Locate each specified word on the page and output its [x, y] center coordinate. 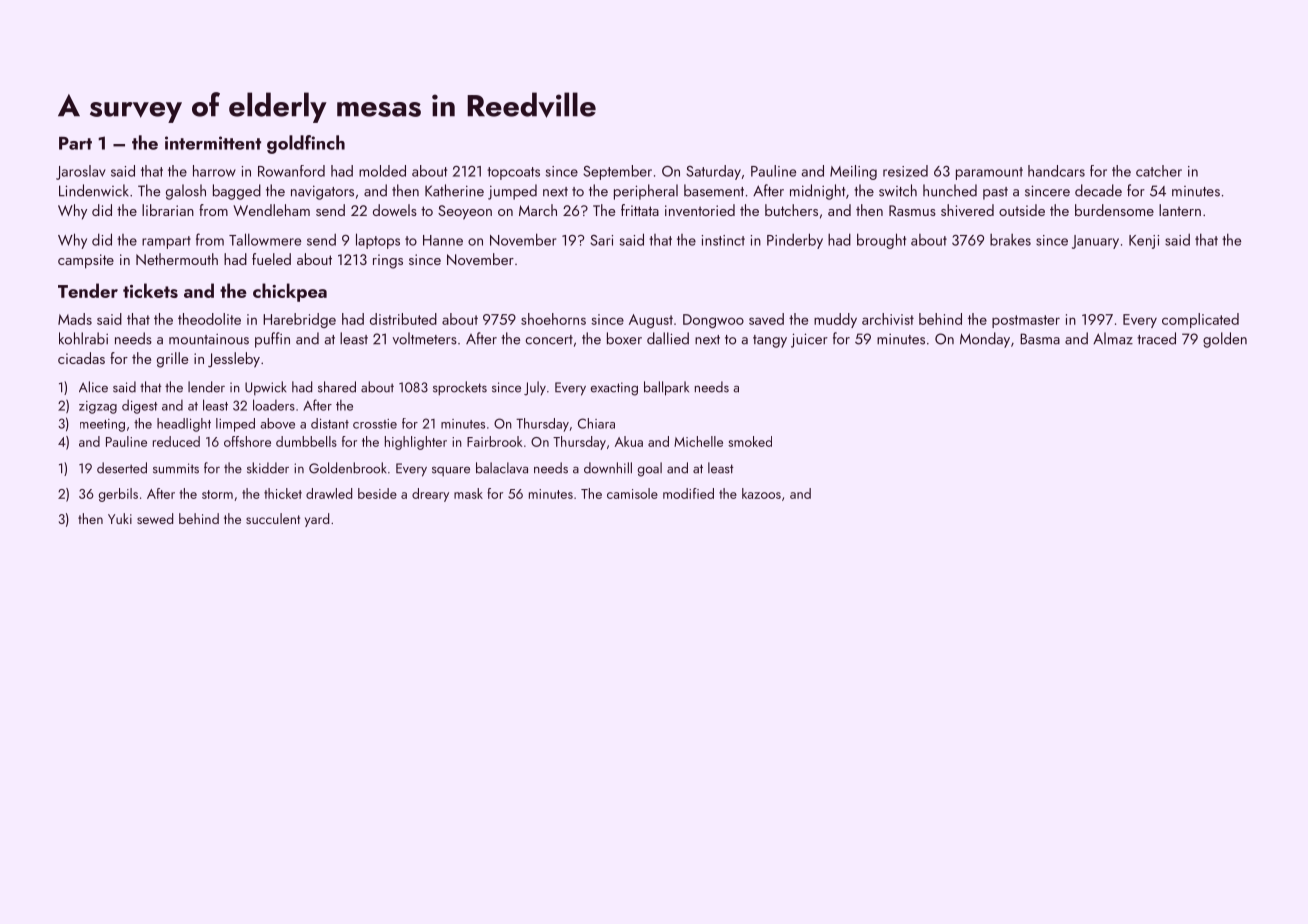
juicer [809, 340]
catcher [1159, 171]
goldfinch [306, 144]
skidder [268, 468]
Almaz [1113, 338]
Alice [93, 387]
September [617, 172]
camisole [632, 493]
